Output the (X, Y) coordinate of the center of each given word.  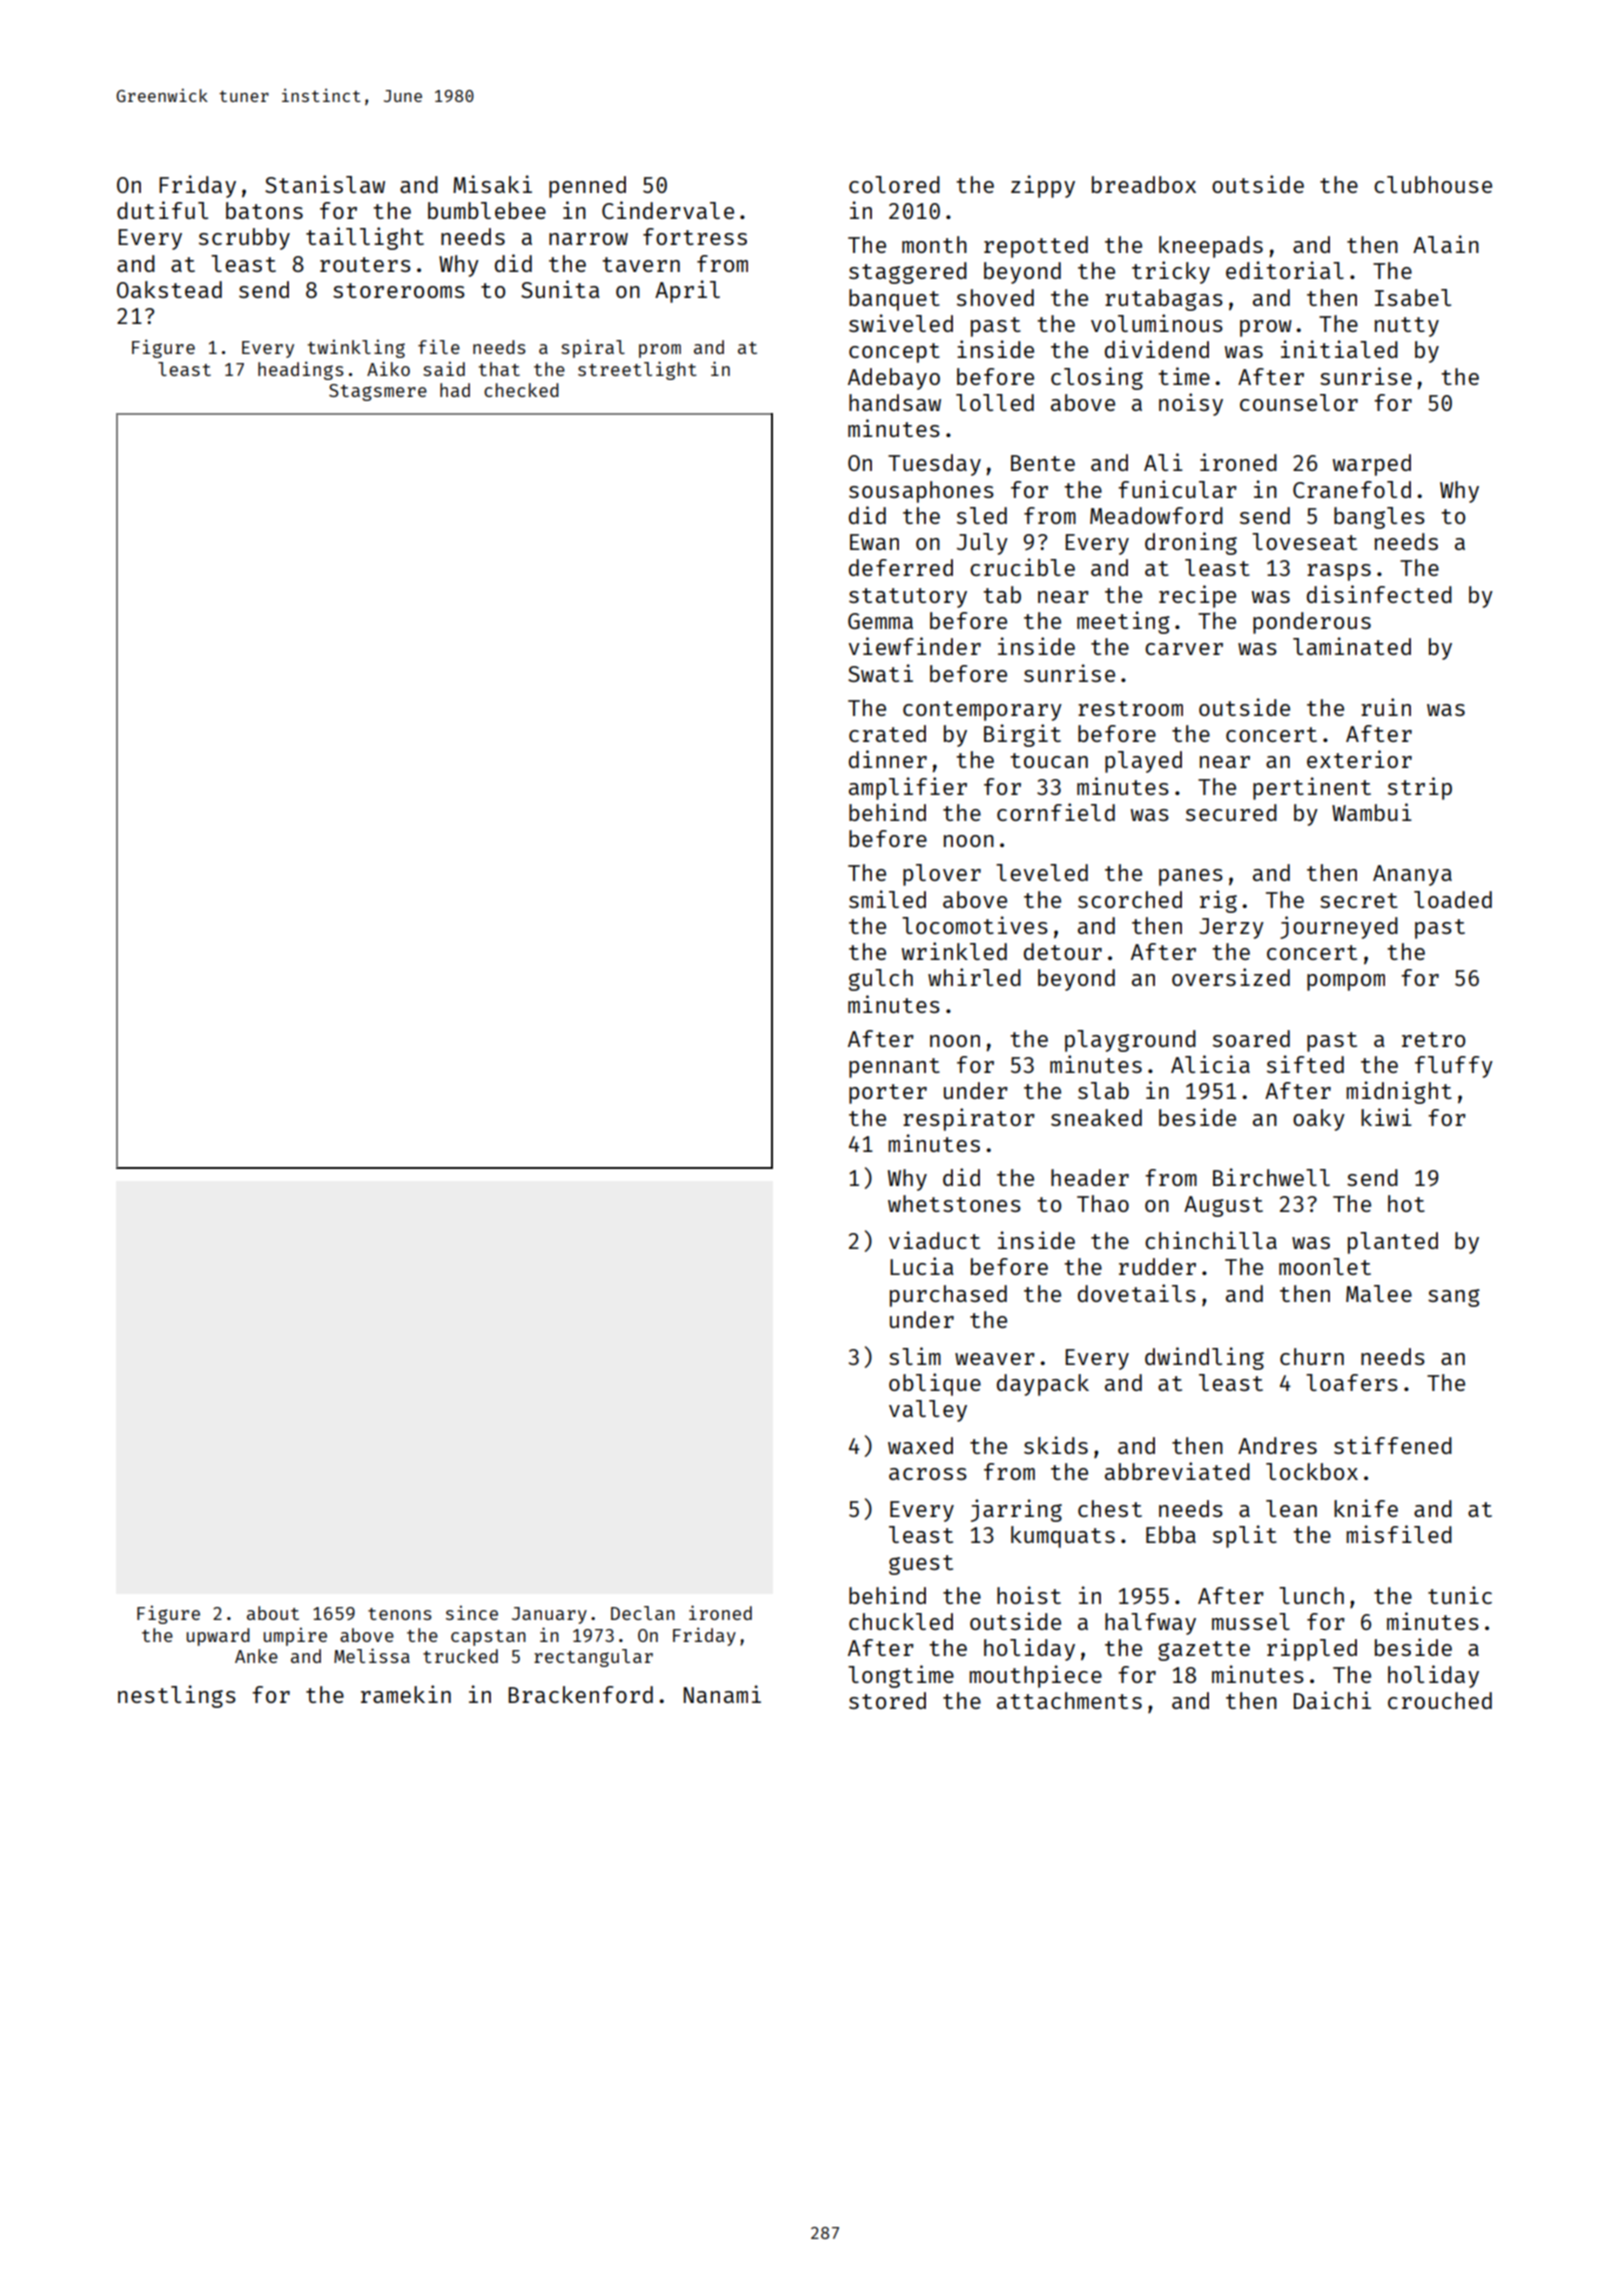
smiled (887, 899)
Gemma (880, 621)
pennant (894, 1068)
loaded (1453, 899)
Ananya (1412, 875)
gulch (881, 980)
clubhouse (1433, 184)
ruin (1386, 707)
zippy (1043, 186)
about (273, 1613)
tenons (400, 1614)
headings (301, 370)
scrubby (244, 239)
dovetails (1137, 1293)
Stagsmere (378, 392)
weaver (995, 1359)
